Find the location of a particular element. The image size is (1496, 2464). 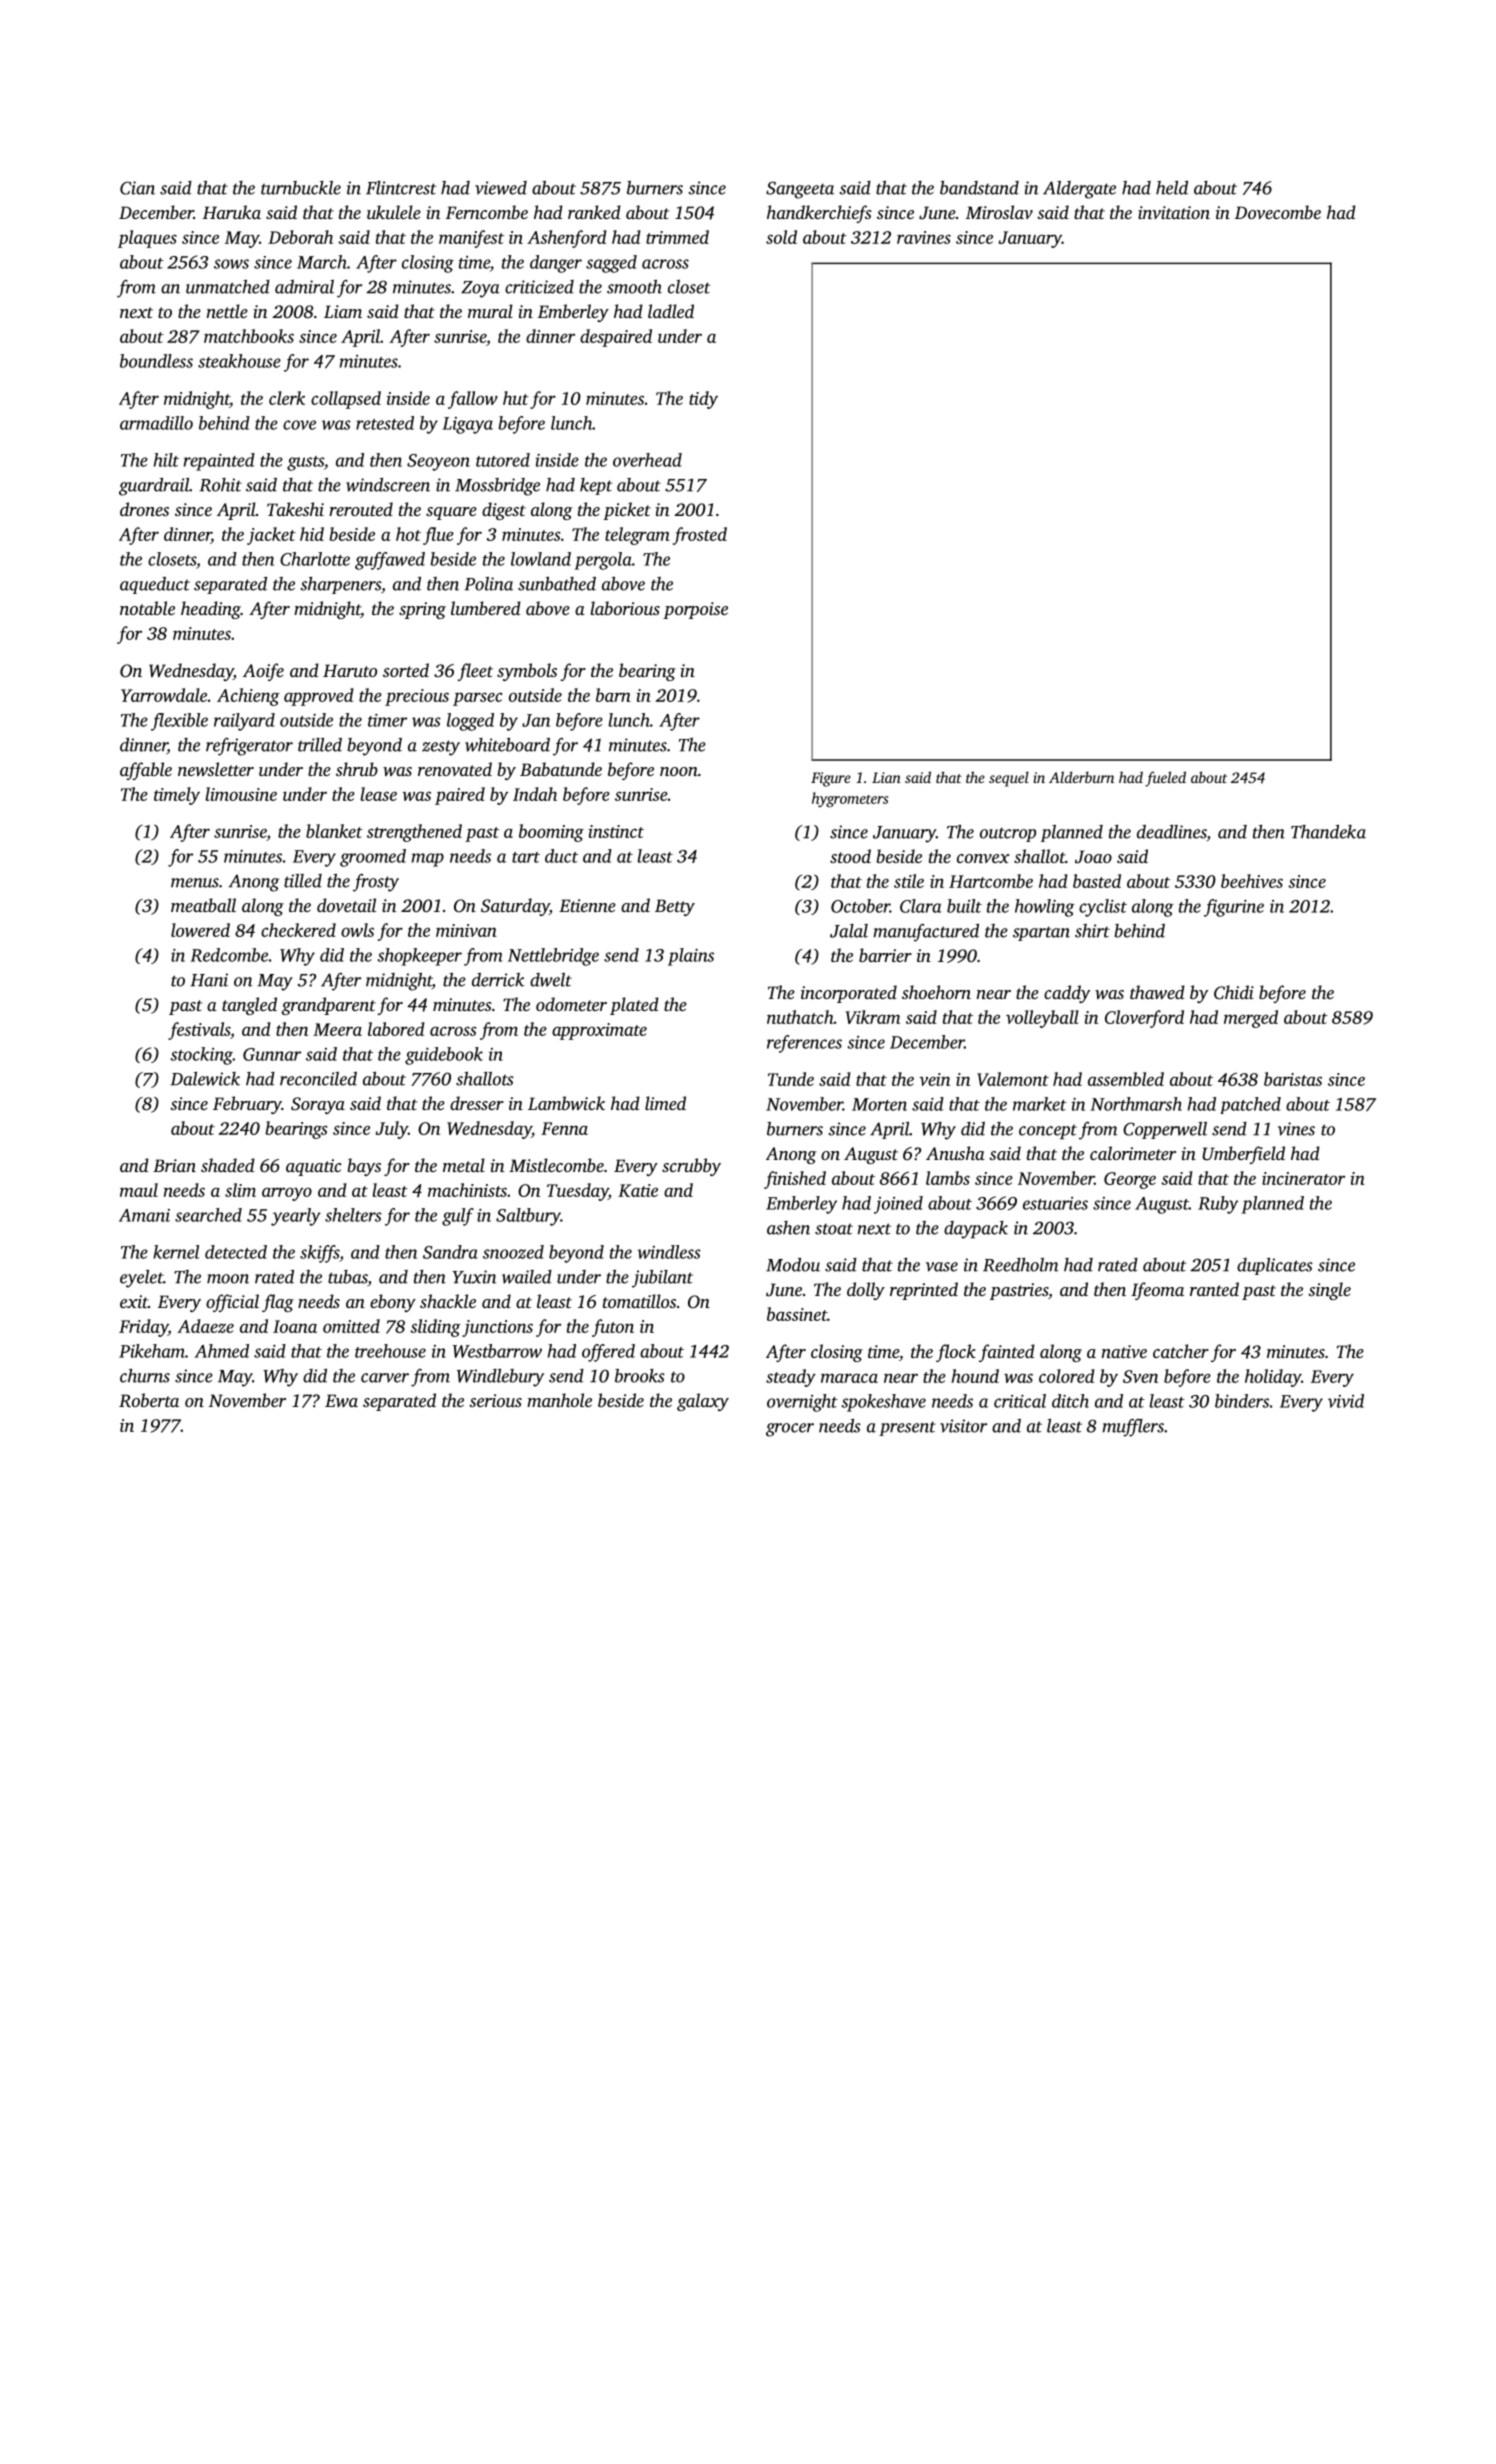

laborious is located at coordinates (625, 608).
